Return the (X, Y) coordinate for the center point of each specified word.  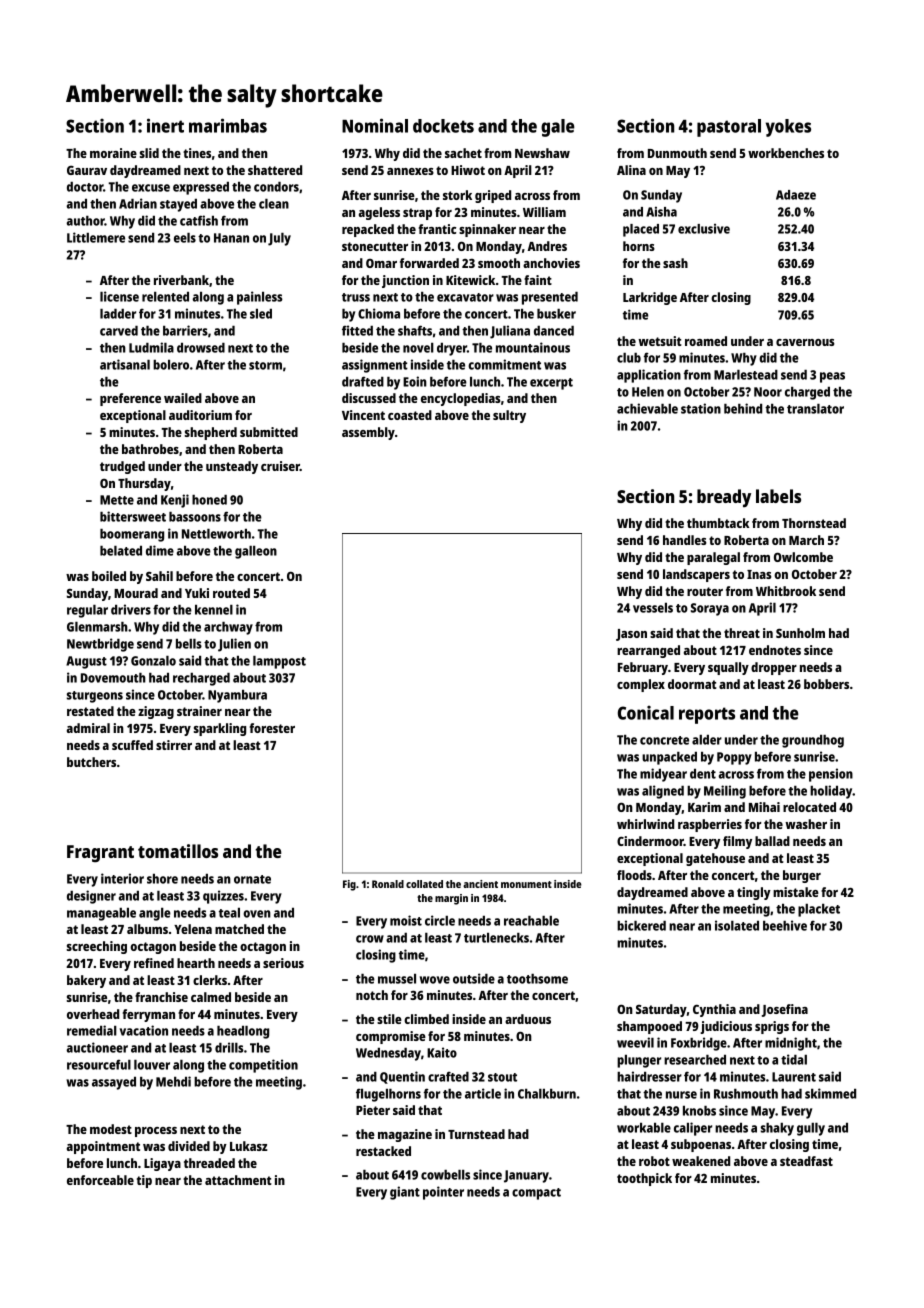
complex (641, 685)
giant (405, 1193)
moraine (113, 153)
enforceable (100, 1180)
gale (557, 128)
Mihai (764, 807)
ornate (252, 879)
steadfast (806, 1161)
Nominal (375, 125)
